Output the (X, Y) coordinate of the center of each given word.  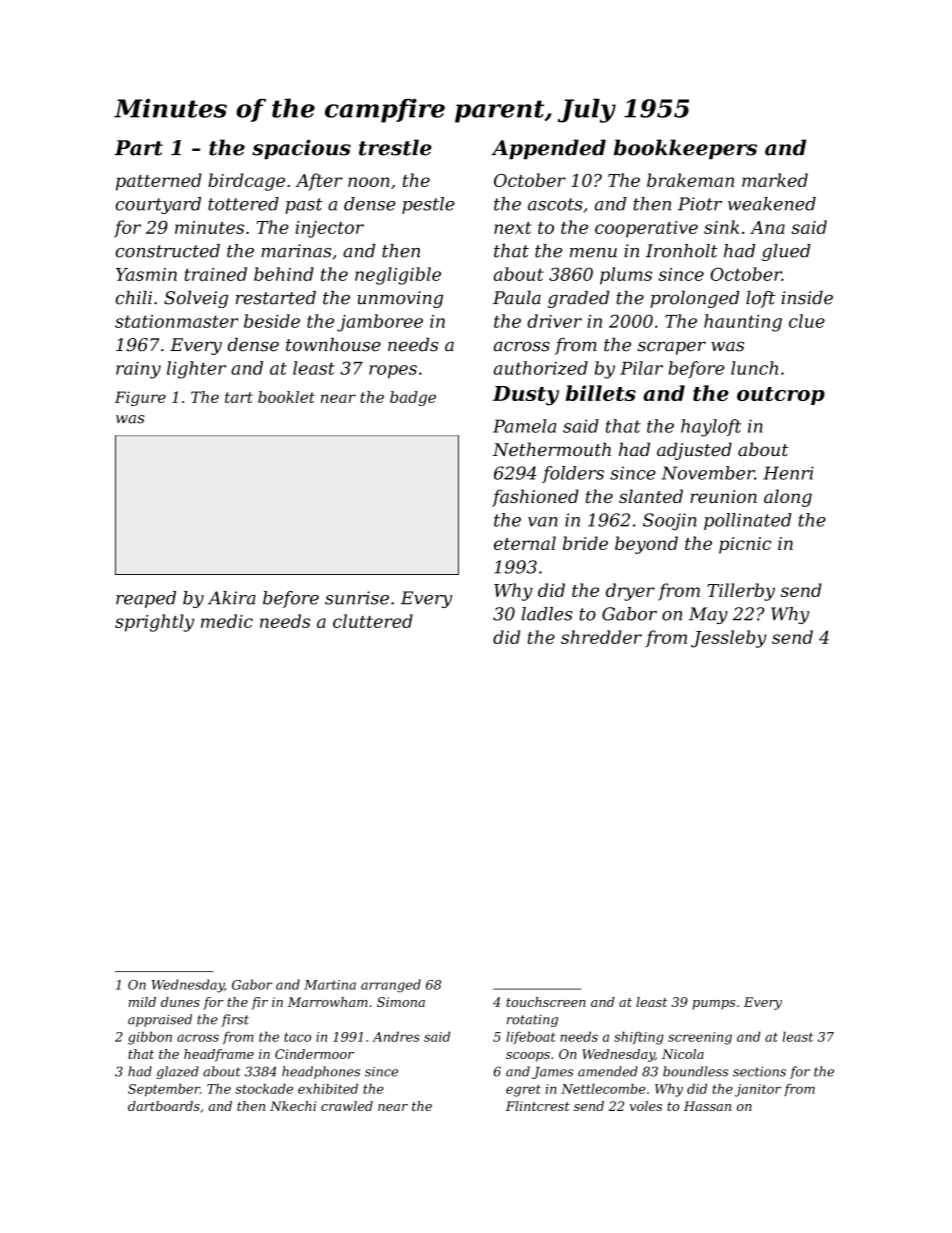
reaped (146, 599)
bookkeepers (685, 149)
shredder (601, 637)
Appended (548, 149)
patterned (159, 182)
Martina (330, 985)
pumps (713, 1005)
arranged (391, 986)
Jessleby (729, 639)
